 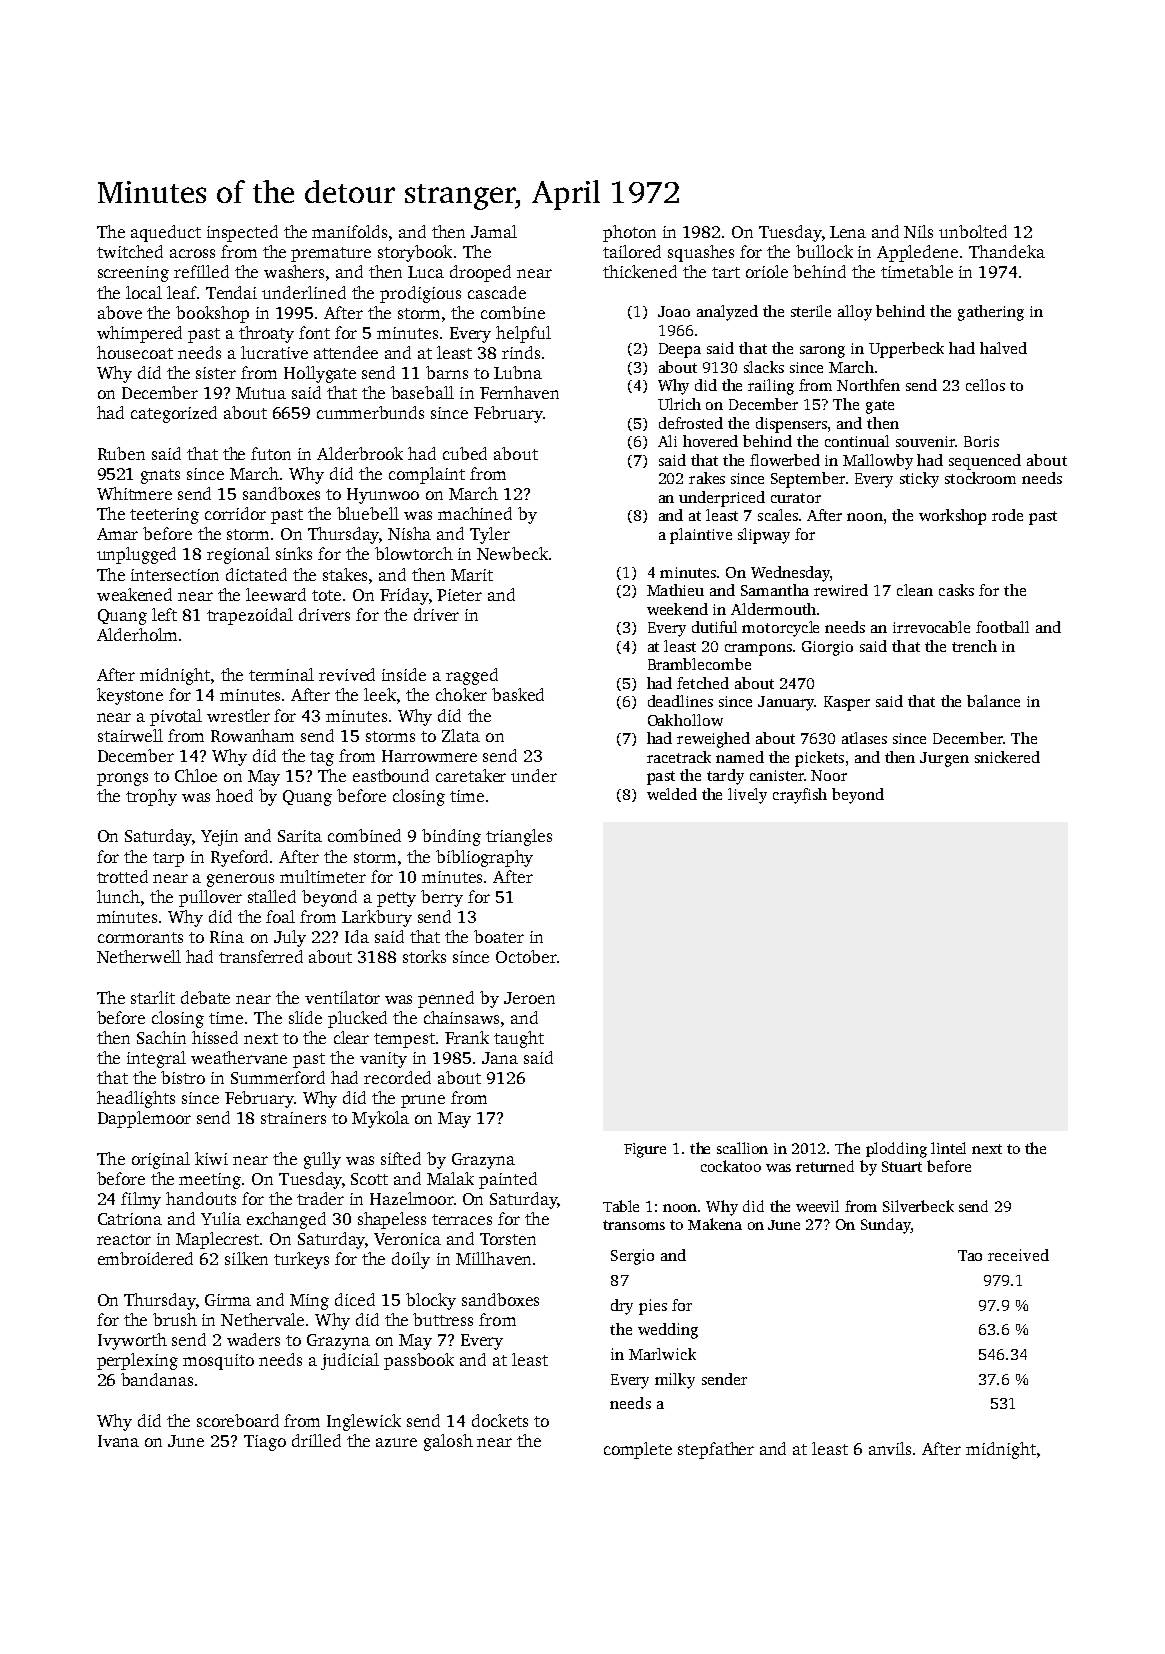 I want to click on unbolted, so click(x=973, y=231).
